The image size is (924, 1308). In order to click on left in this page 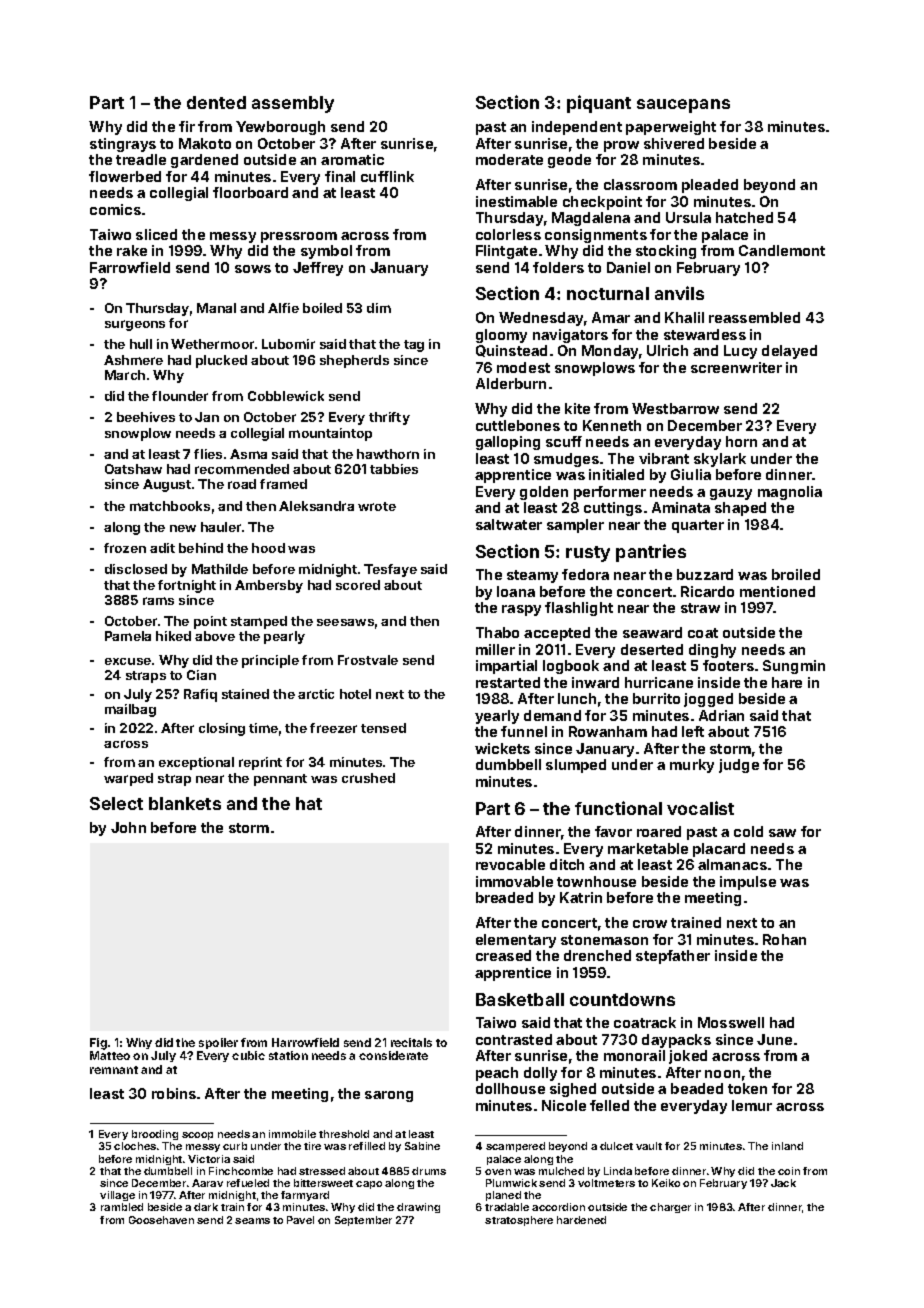, I will do `click(693, 731)`.
